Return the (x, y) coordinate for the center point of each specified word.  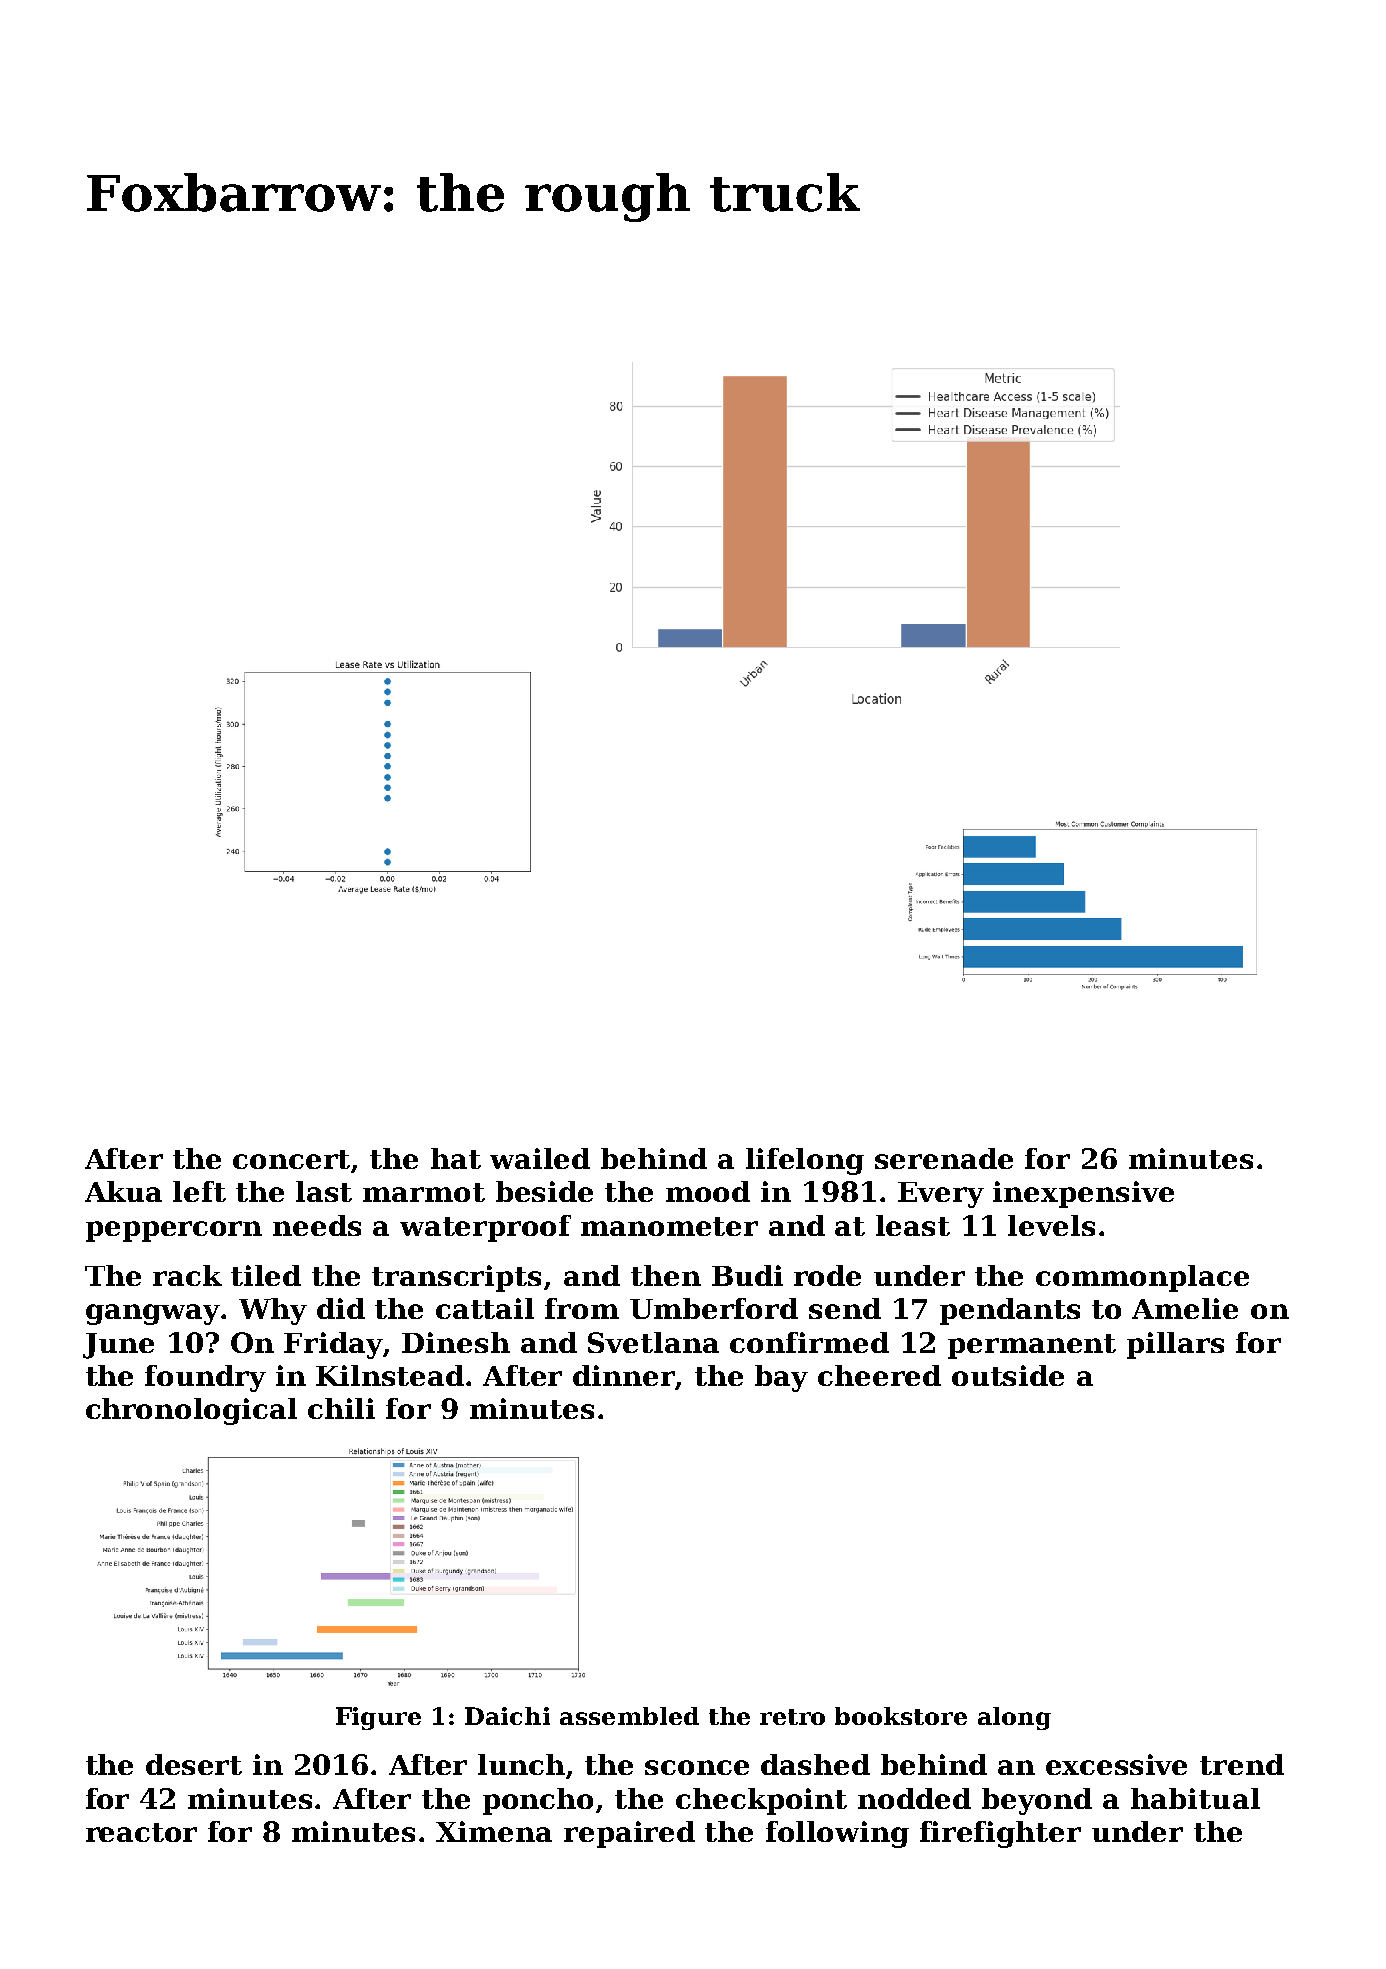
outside (1008, 1375)
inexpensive (1083, 1194)
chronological (191, 1411)
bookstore (901, 1716)
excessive (1116, 1764)
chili (341, 1408)
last (324, 1191)
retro (792, 1717)
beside (544, 1191)
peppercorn (174, 1231)
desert (194, 1764)
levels (1051, 1225)
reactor (141, 1832)
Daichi (507, 1716)
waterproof (485, 1228)
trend (1242, 1764)
